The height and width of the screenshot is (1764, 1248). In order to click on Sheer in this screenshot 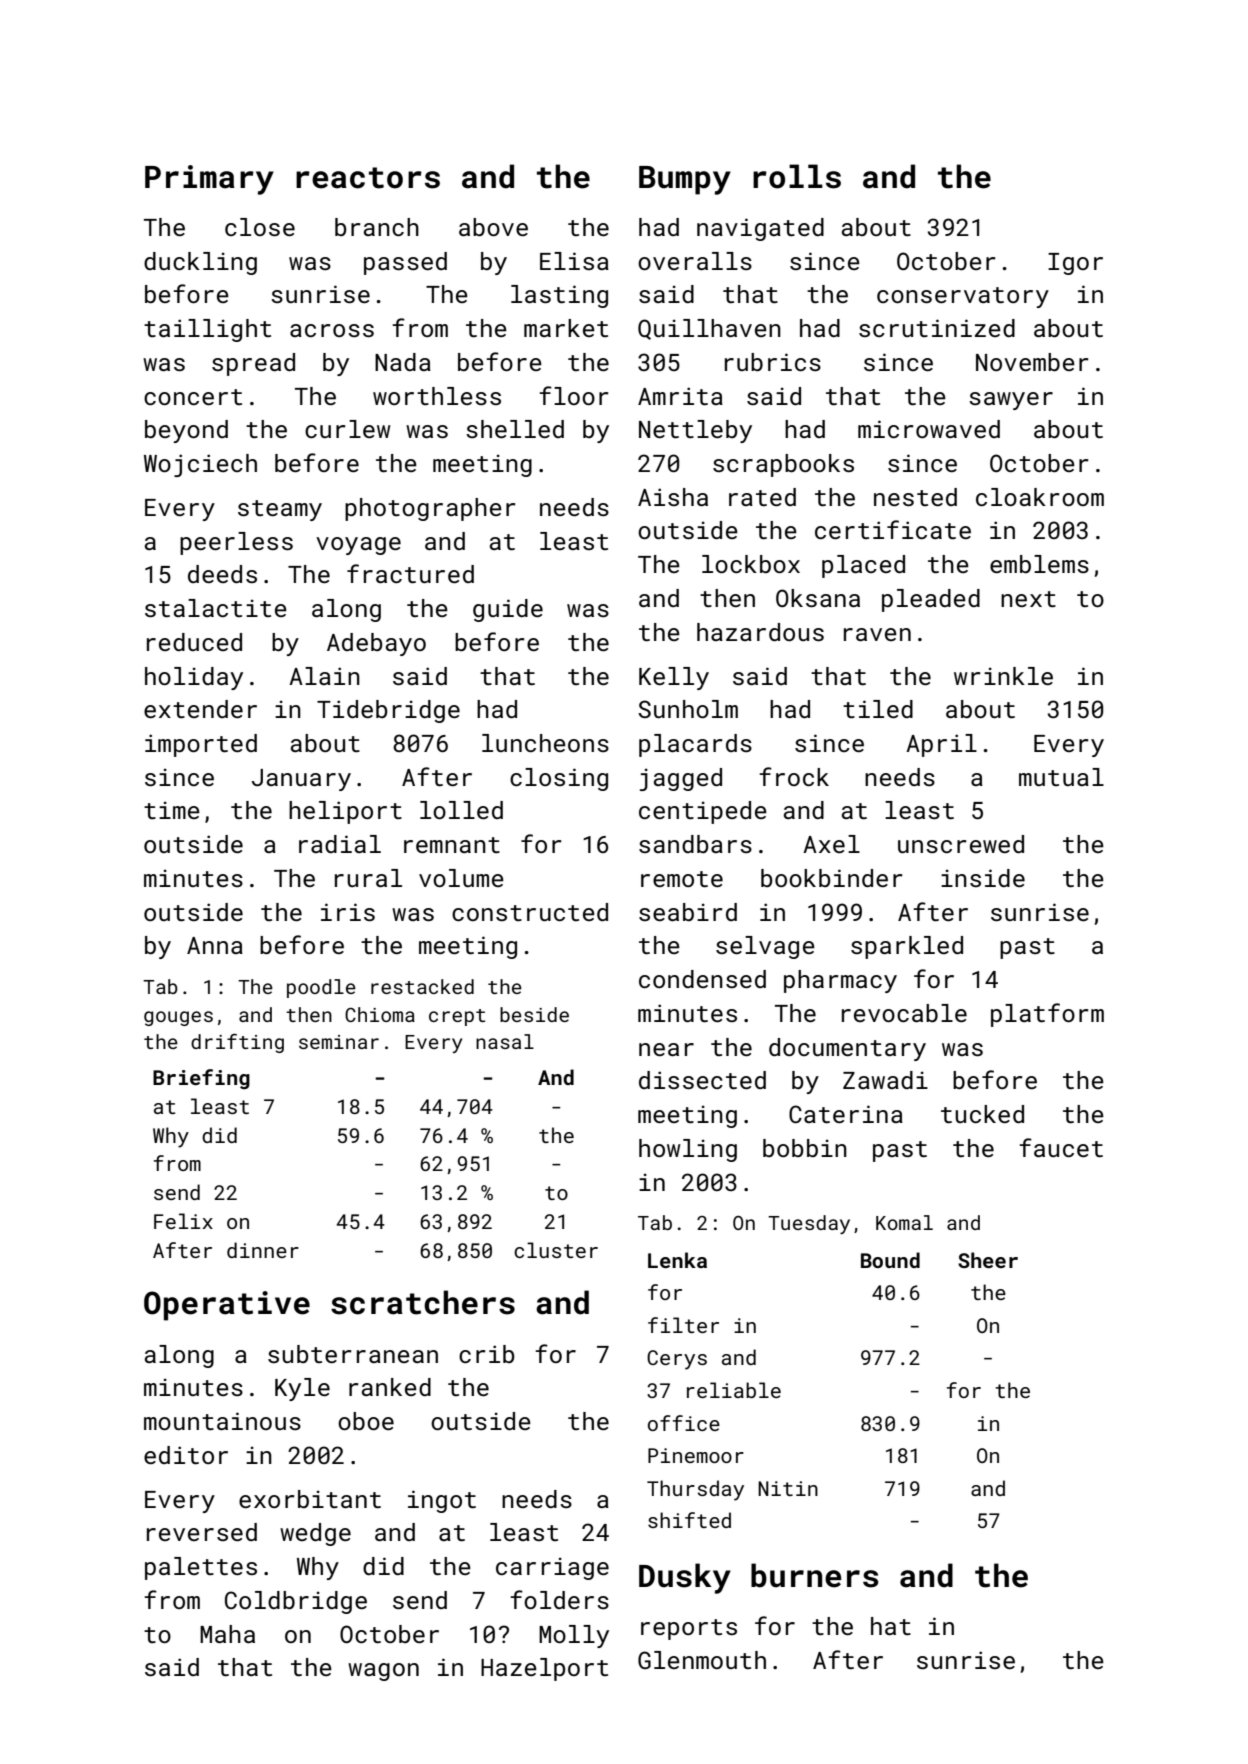, I will do `click(988, 1260)`.
